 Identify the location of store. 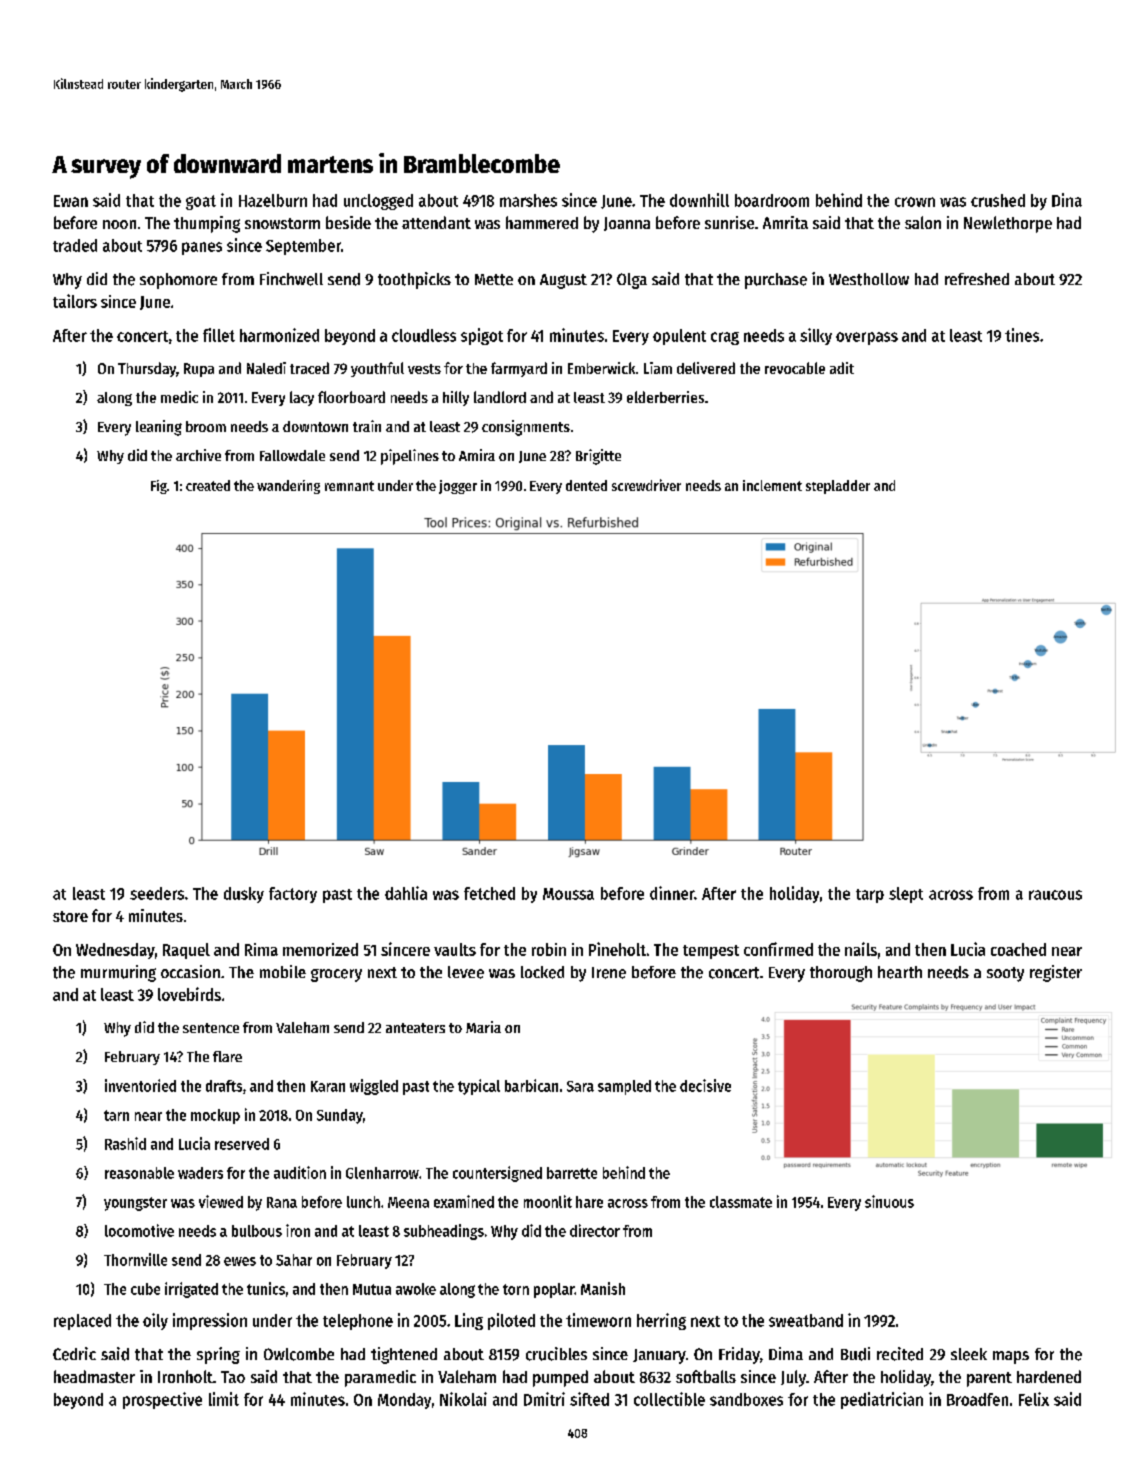
(70, 916).
